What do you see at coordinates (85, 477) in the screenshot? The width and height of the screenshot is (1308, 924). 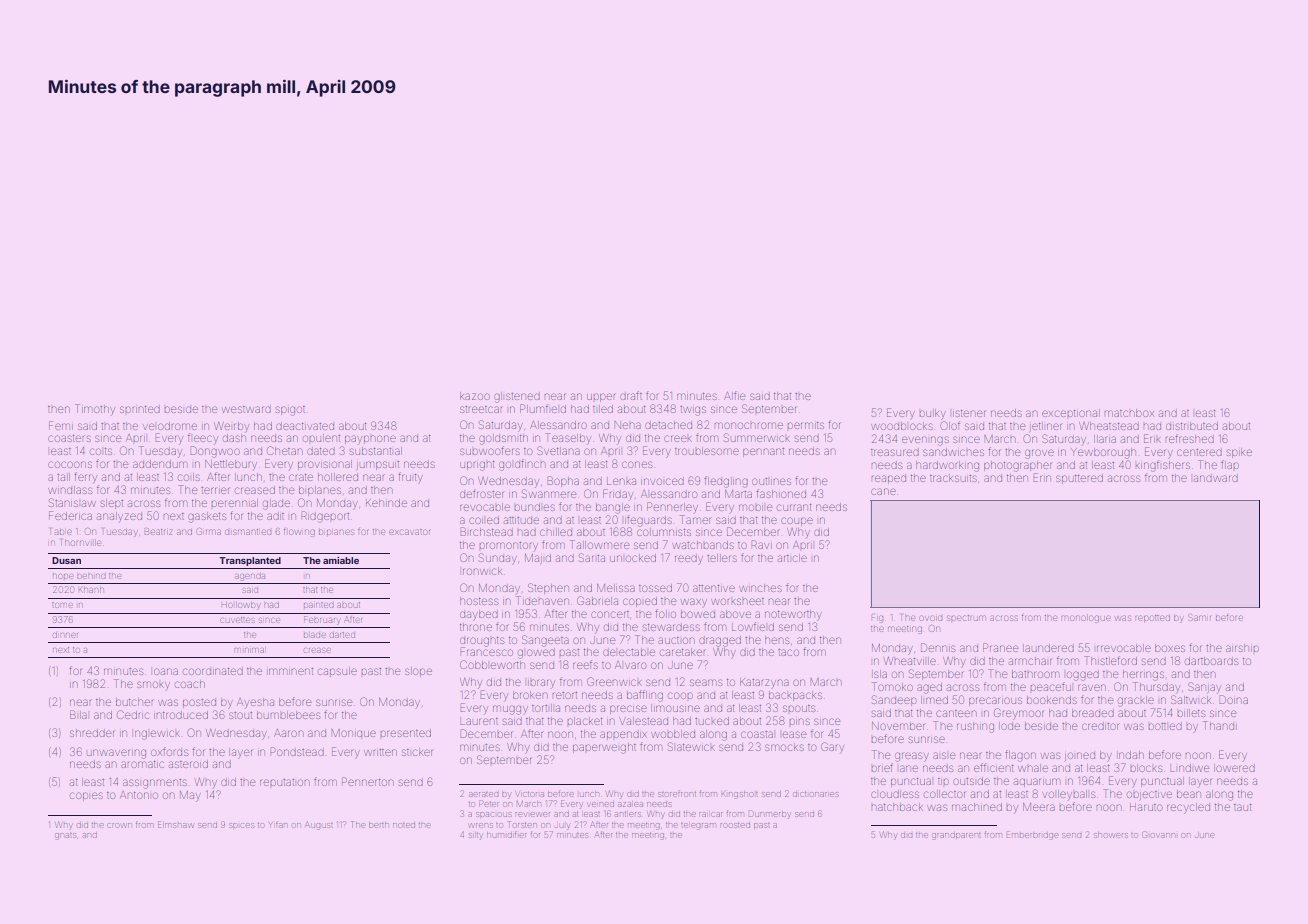 I see `ferry` at bounding box center [85, 477].
